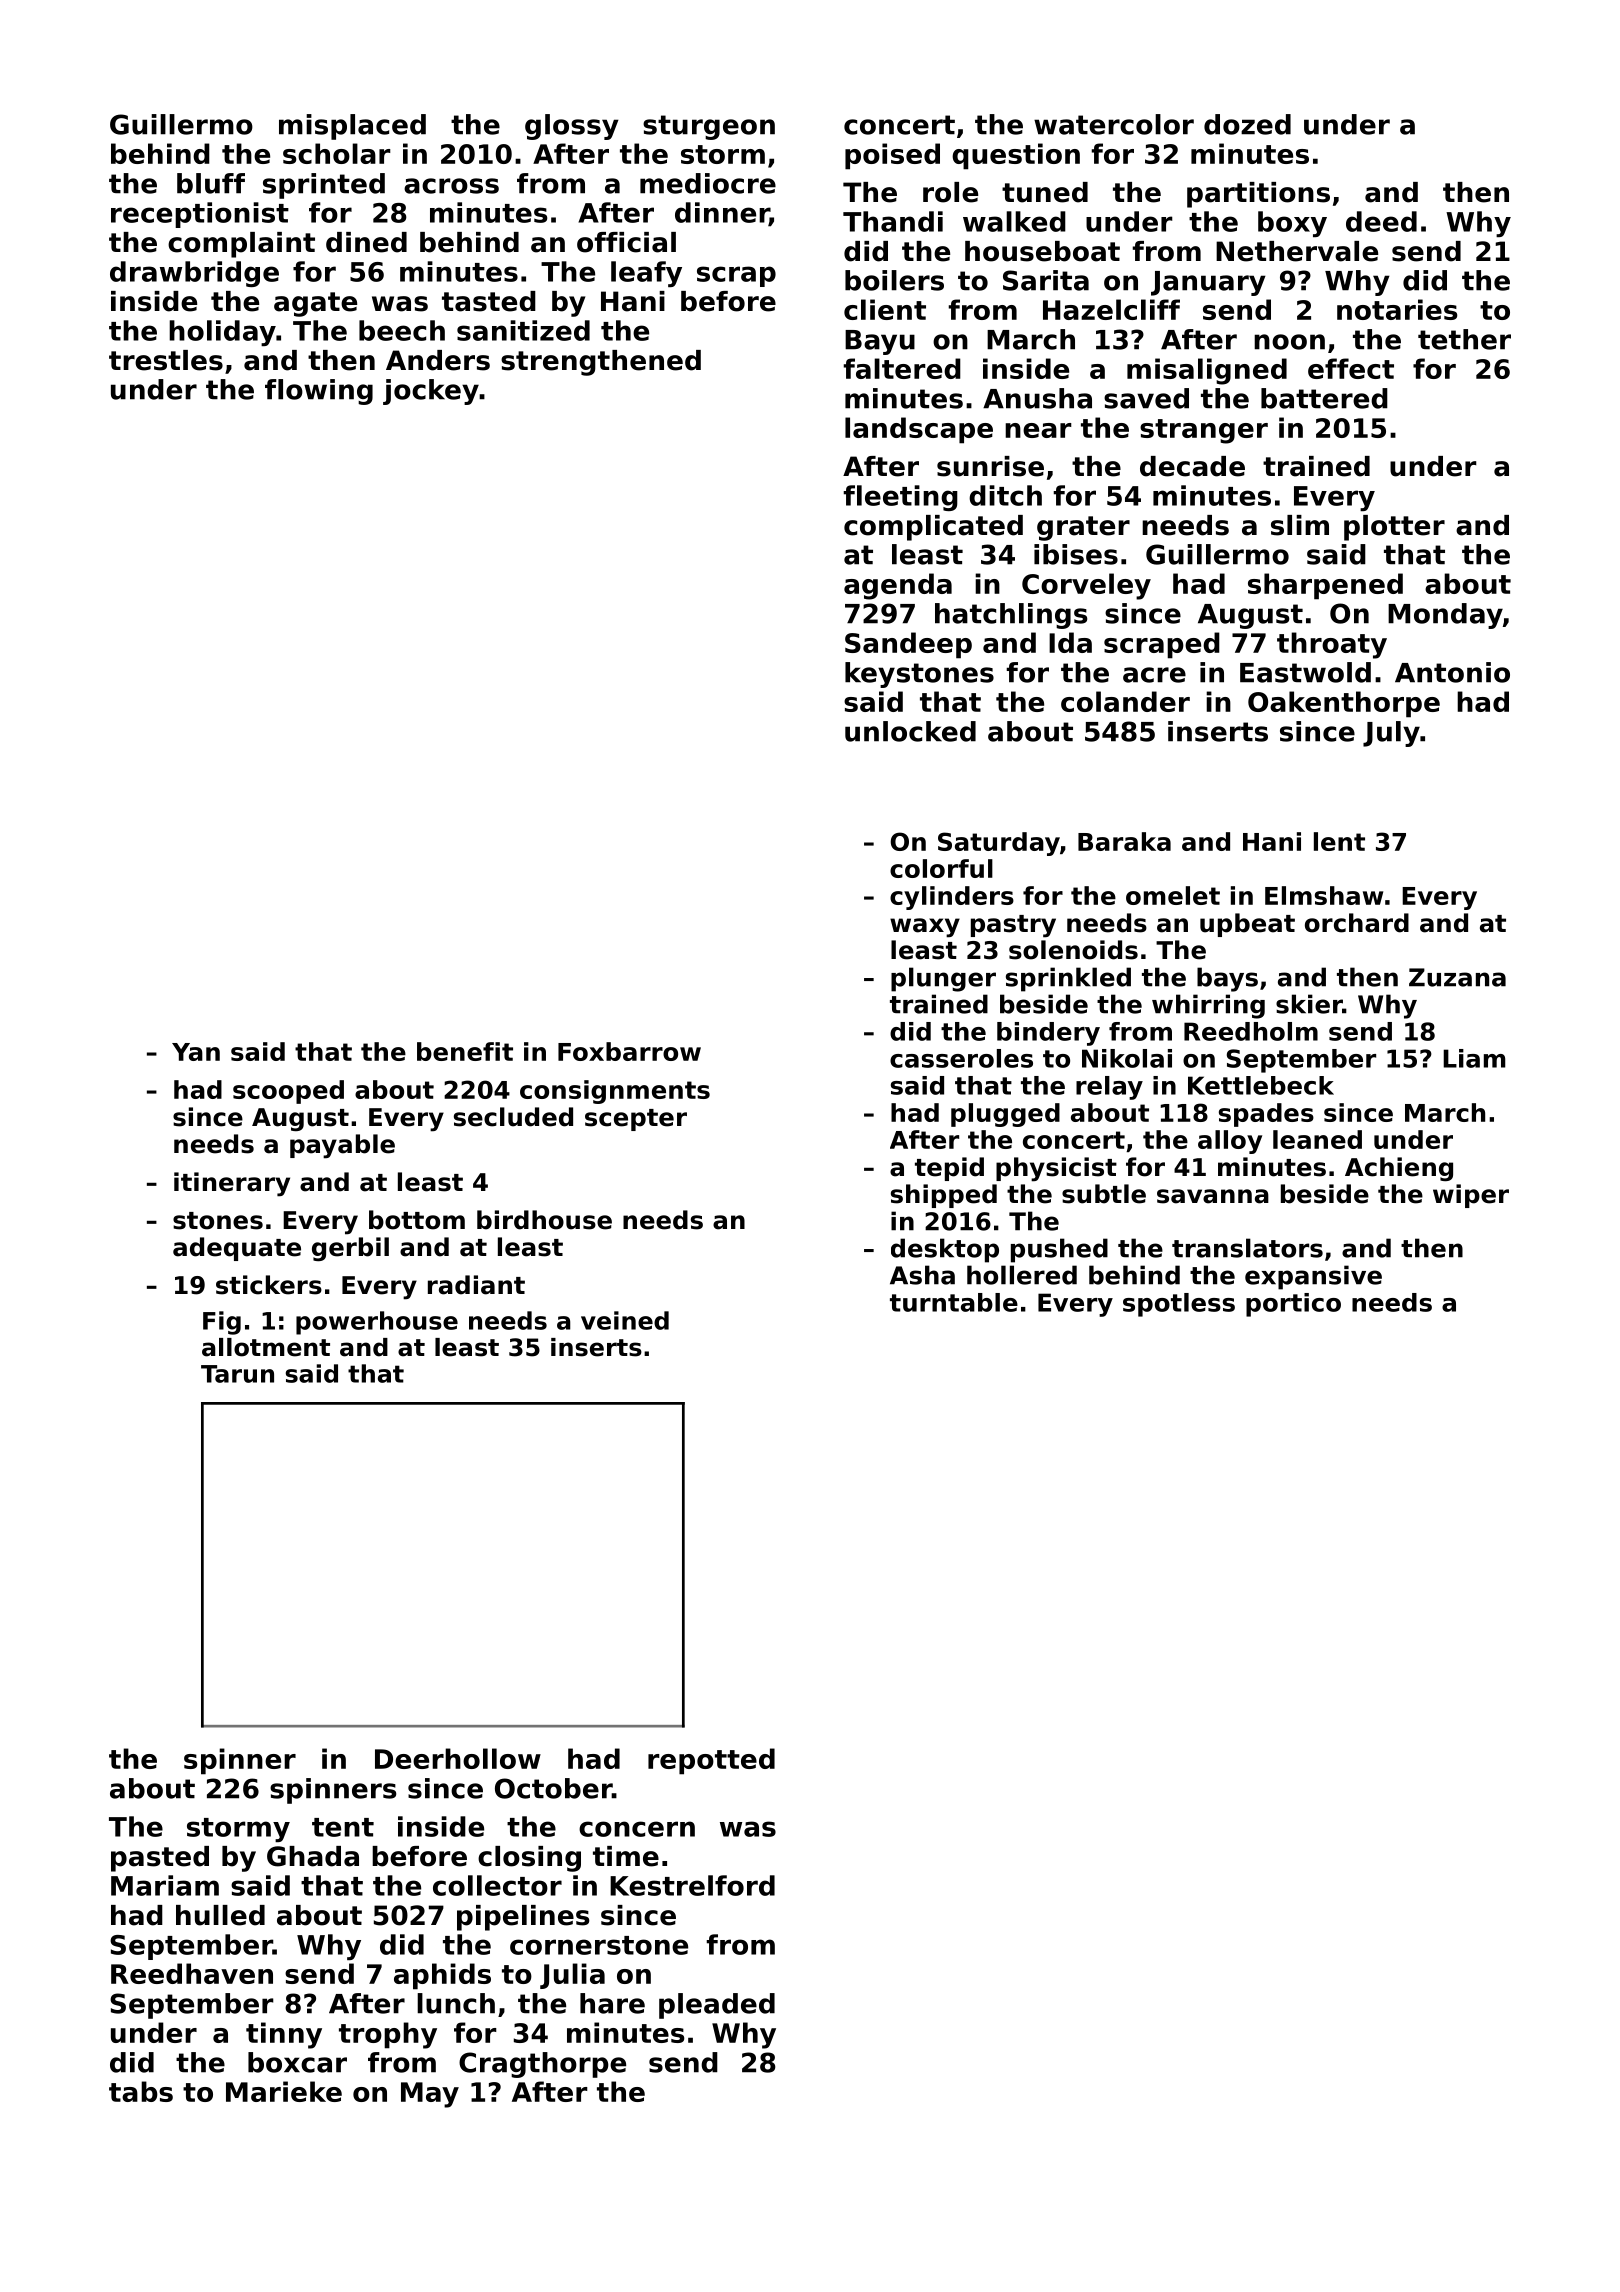  What do you see at coordinates (572, 127) in the screenshot?
I see `glossy` at bounding box center [572, 127].
